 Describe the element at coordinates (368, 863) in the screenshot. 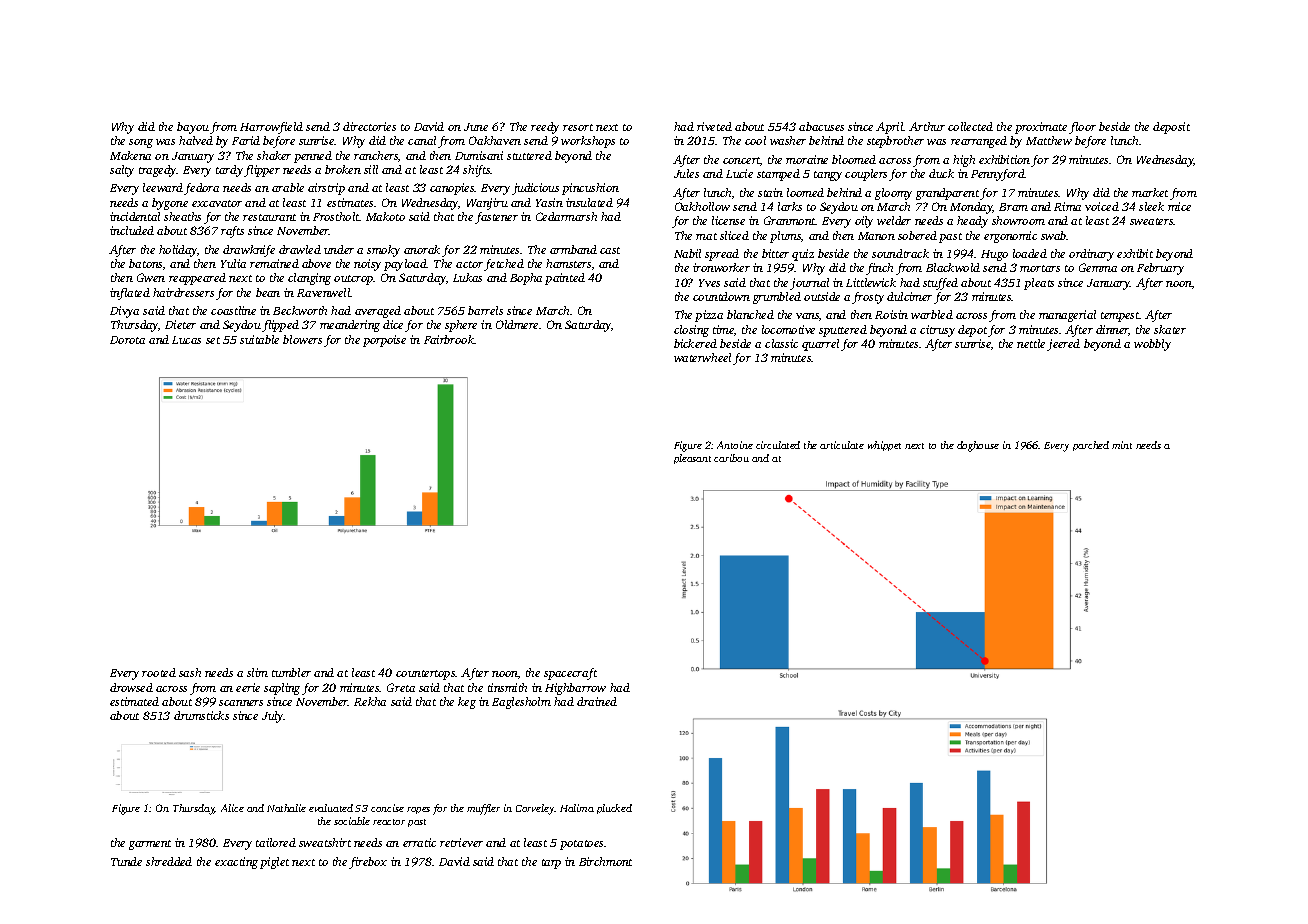

I see `firebox` at that location.
